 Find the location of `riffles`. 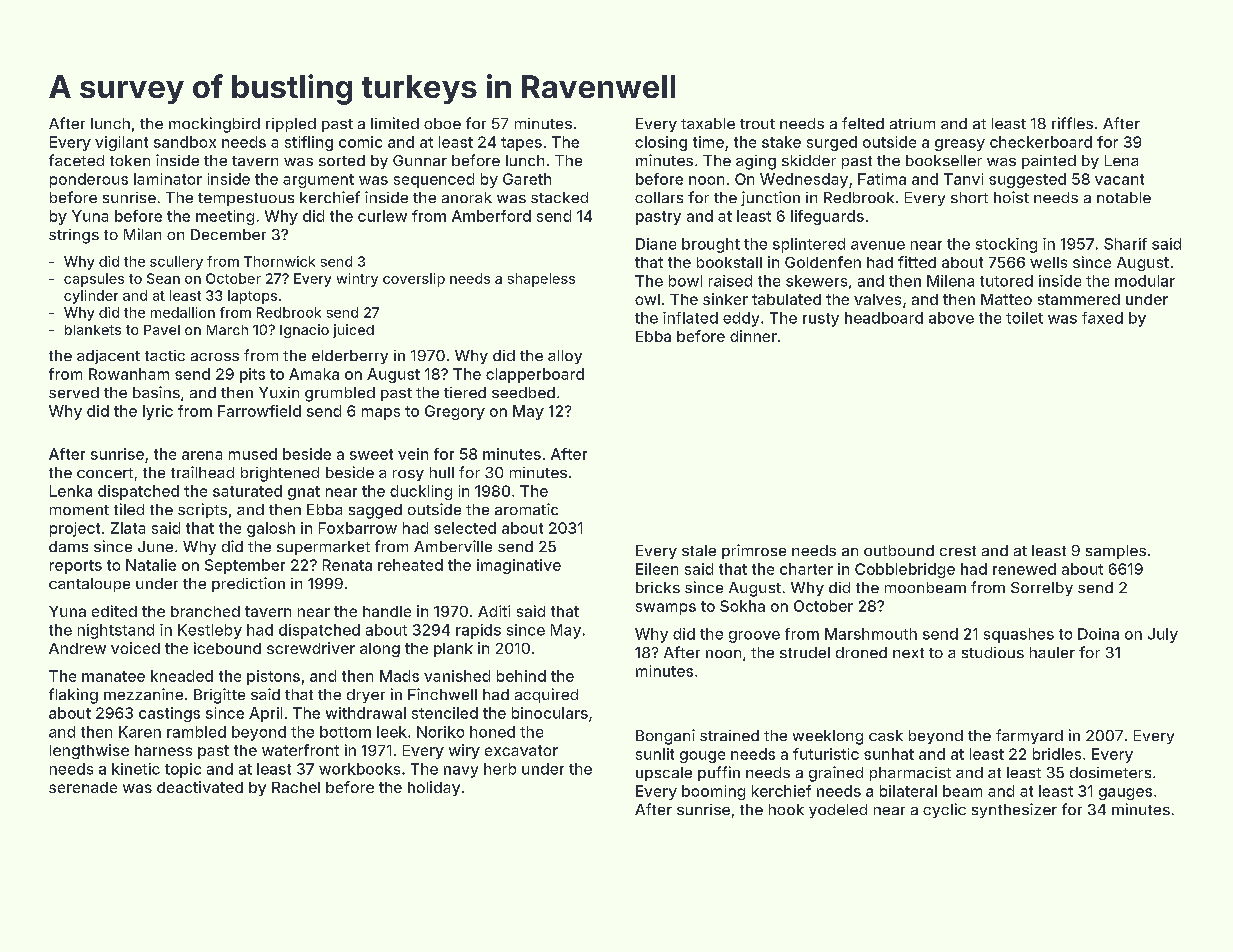

riffles is located at coordinates (1072, 123).
